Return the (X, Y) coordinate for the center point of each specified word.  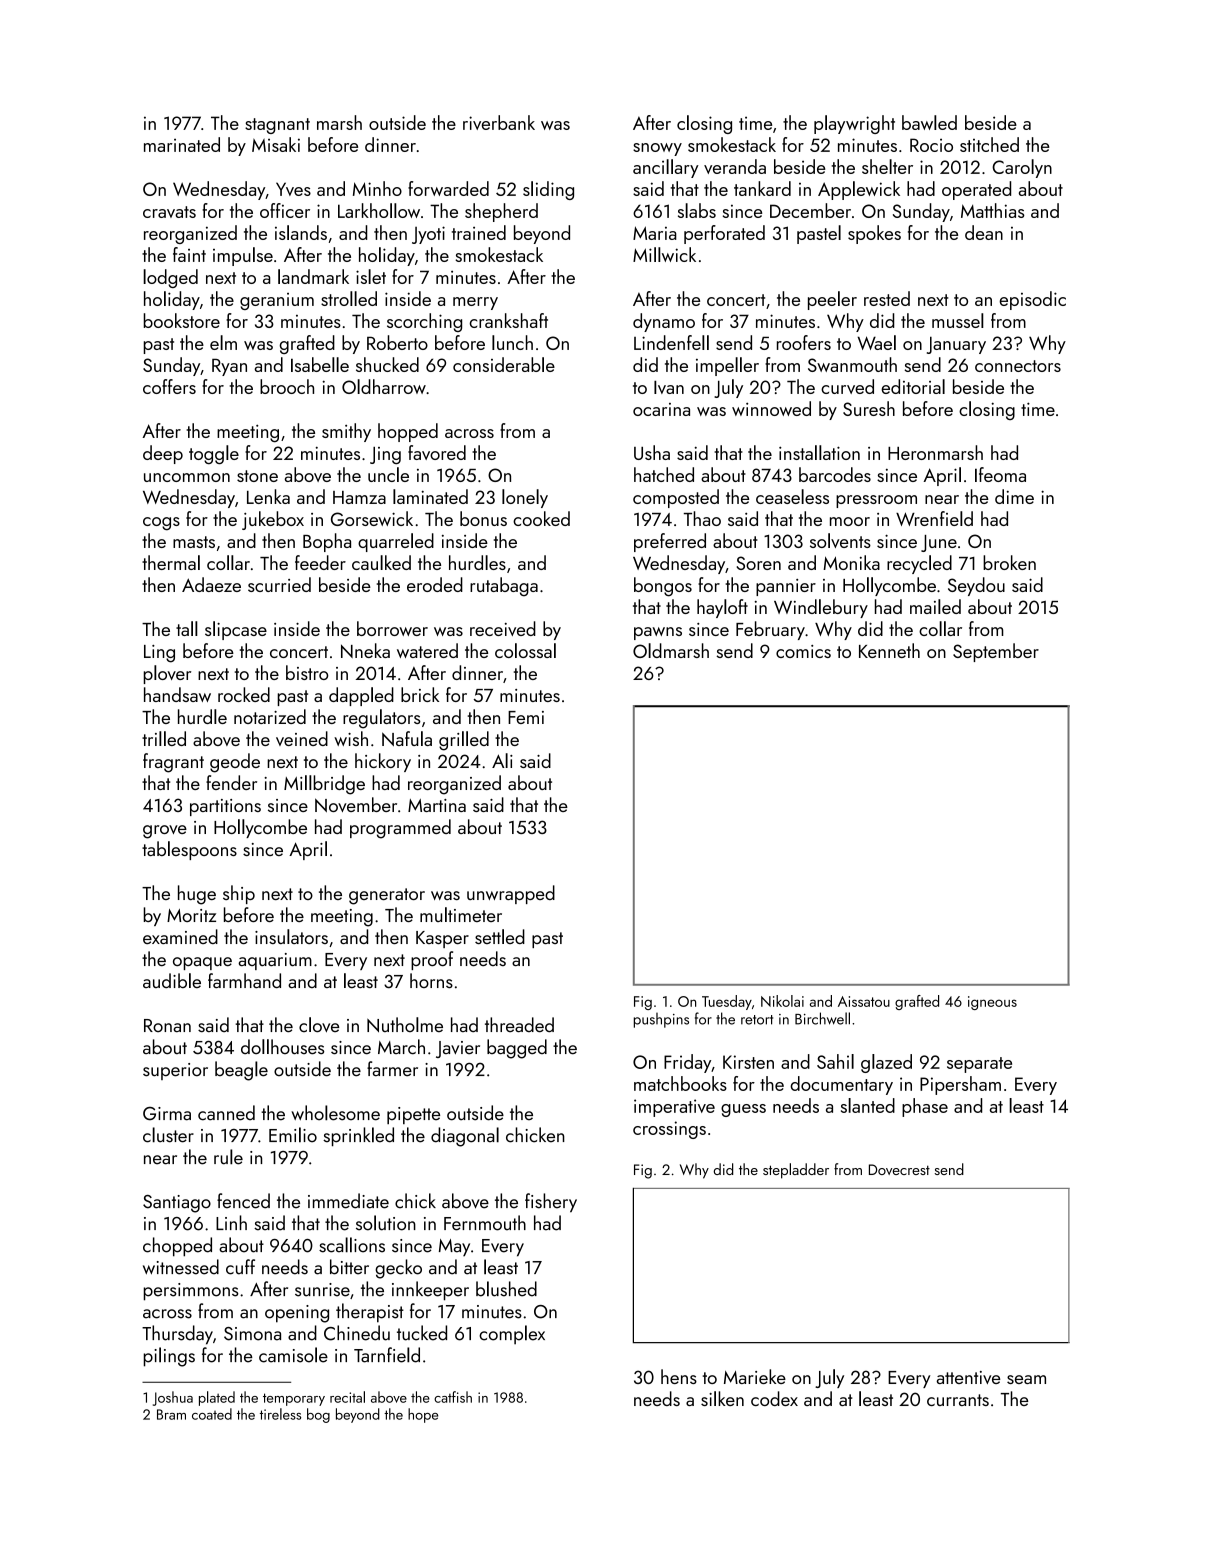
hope (423, 1415)
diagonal (465, 1137)
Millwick (664, 254)
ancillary (666, 168)
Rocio (931, 145)
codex (774, 1398)
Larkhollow (379, 210)
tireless (280, 1414)
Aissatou (864, 1001)
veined (302, 738)
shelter (887, 166)
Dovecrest (899, 1169)
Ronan (167, 1026)
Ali (502, 760)
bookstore (182, 320)
